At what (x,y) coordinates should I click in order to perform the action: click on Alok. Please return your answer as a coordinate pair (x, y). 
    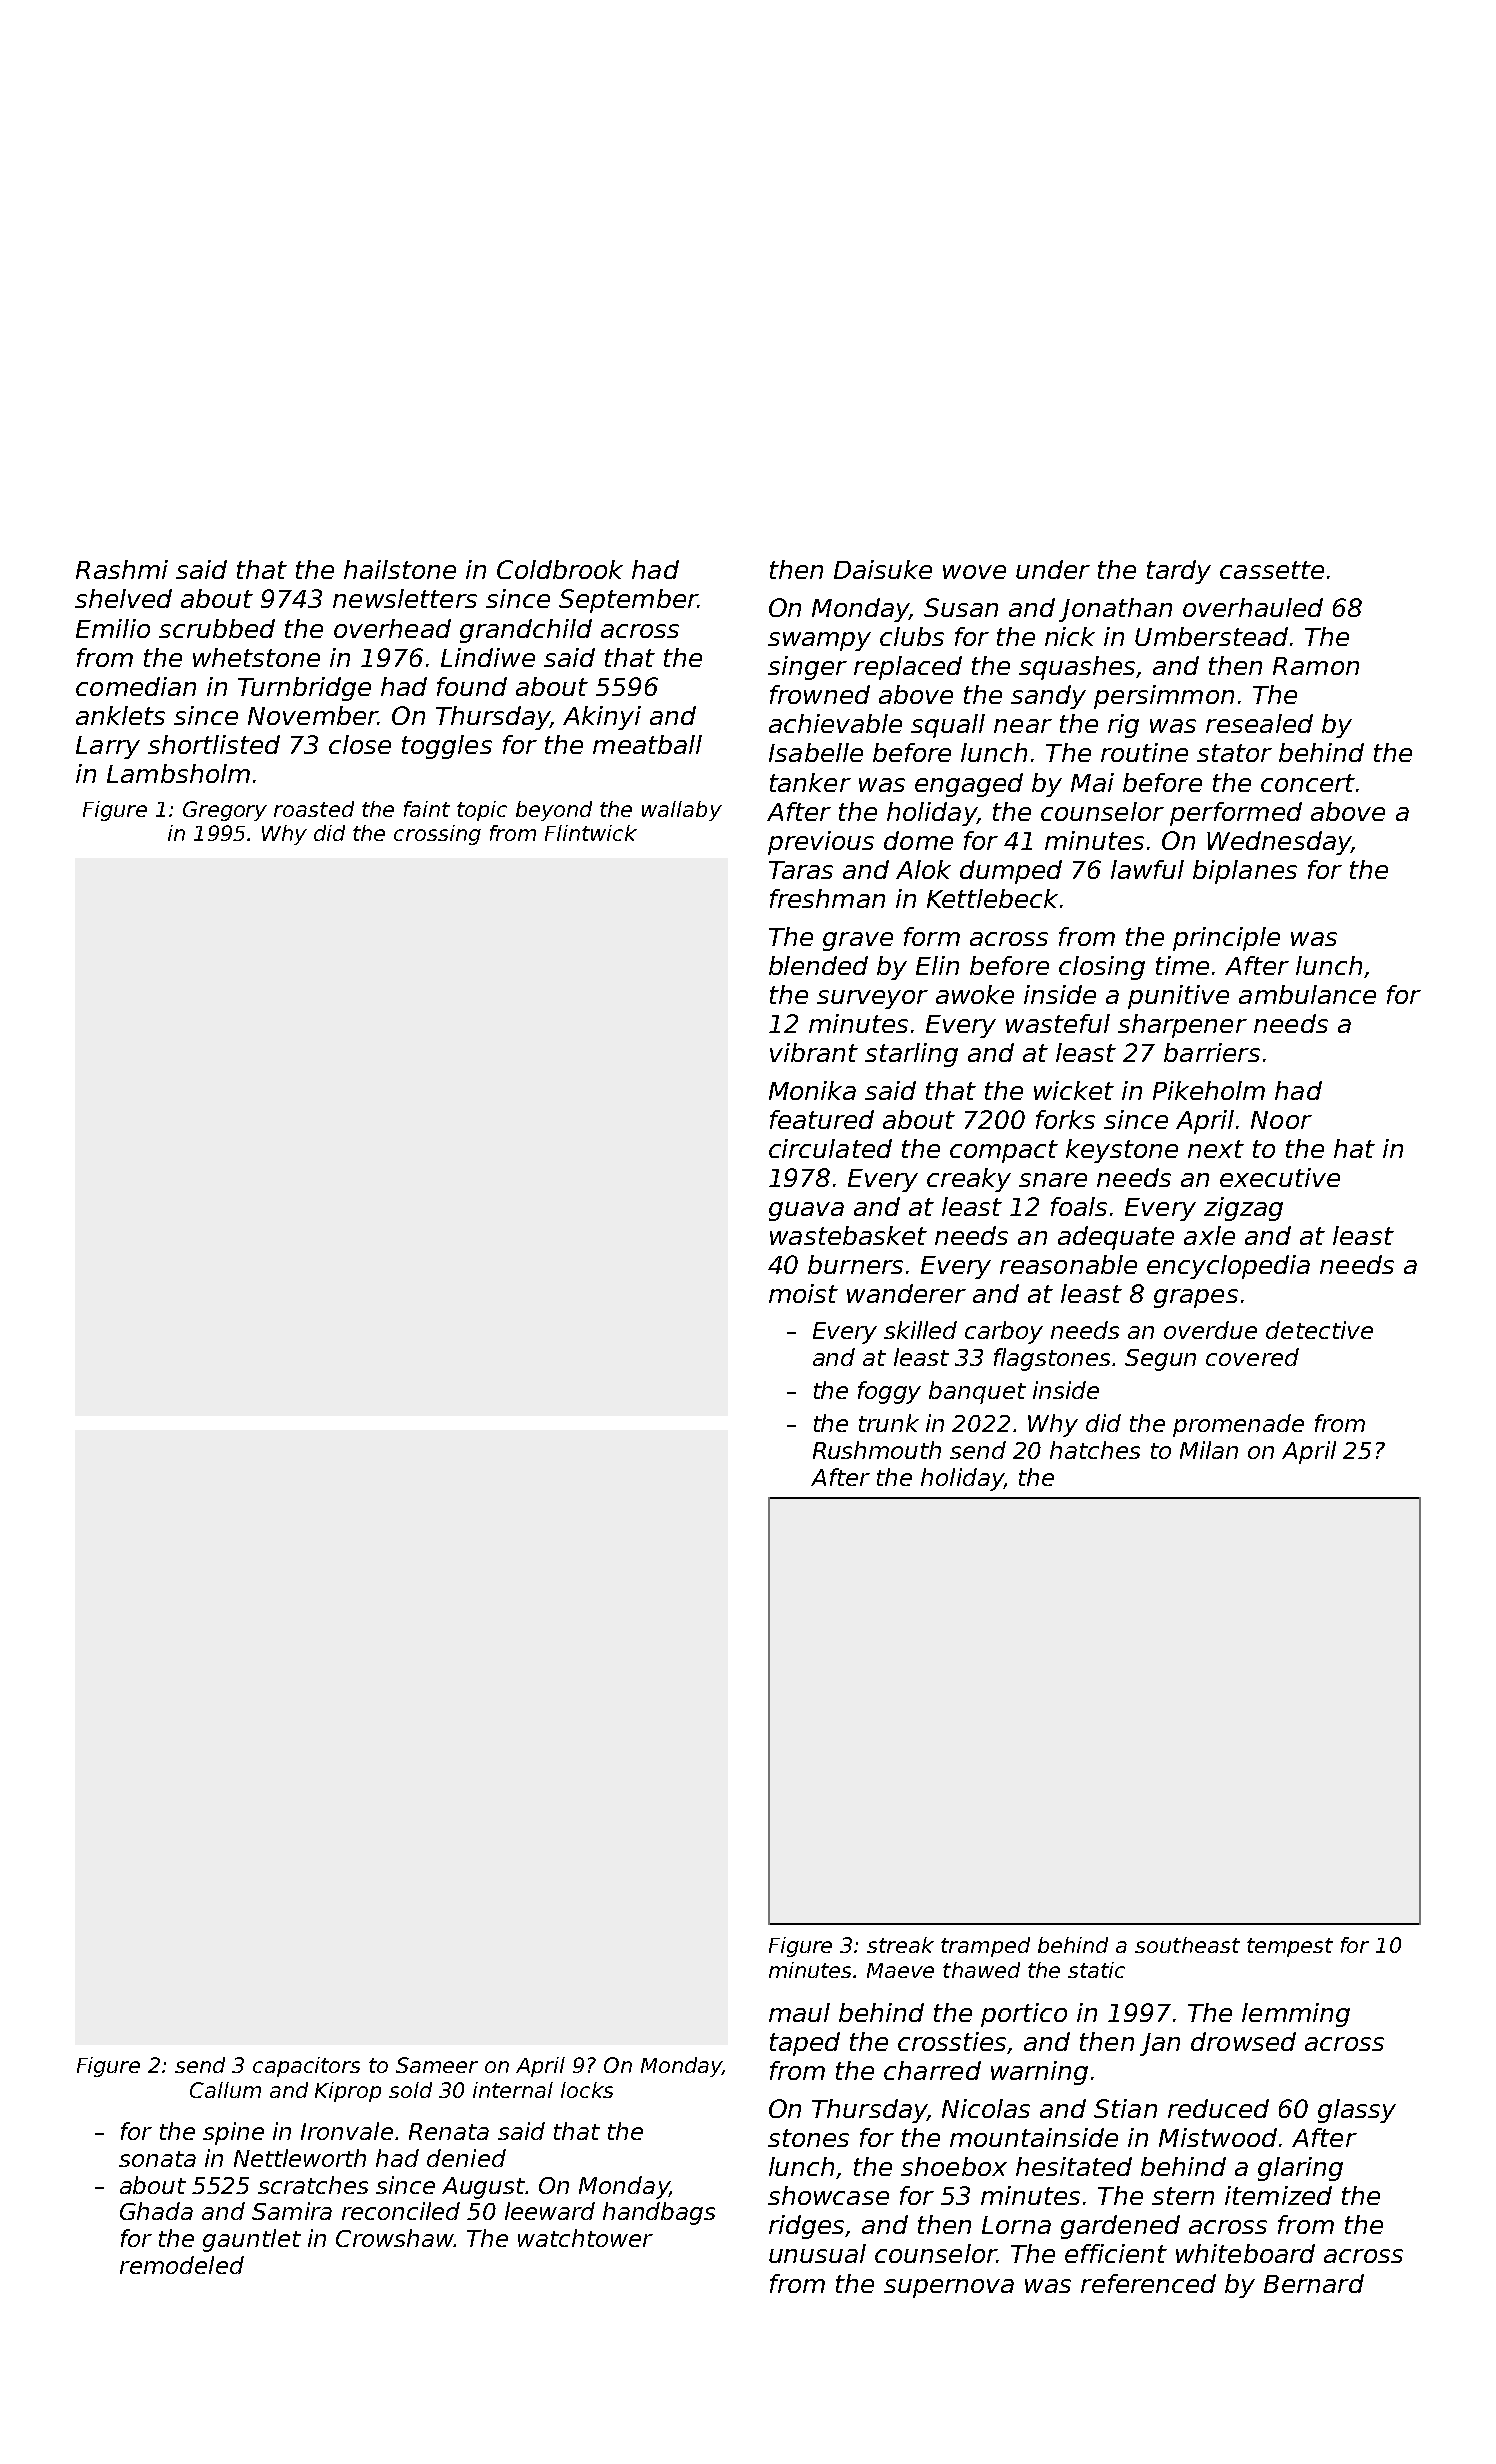
    Looking at the image, I should click on (923, 869).
